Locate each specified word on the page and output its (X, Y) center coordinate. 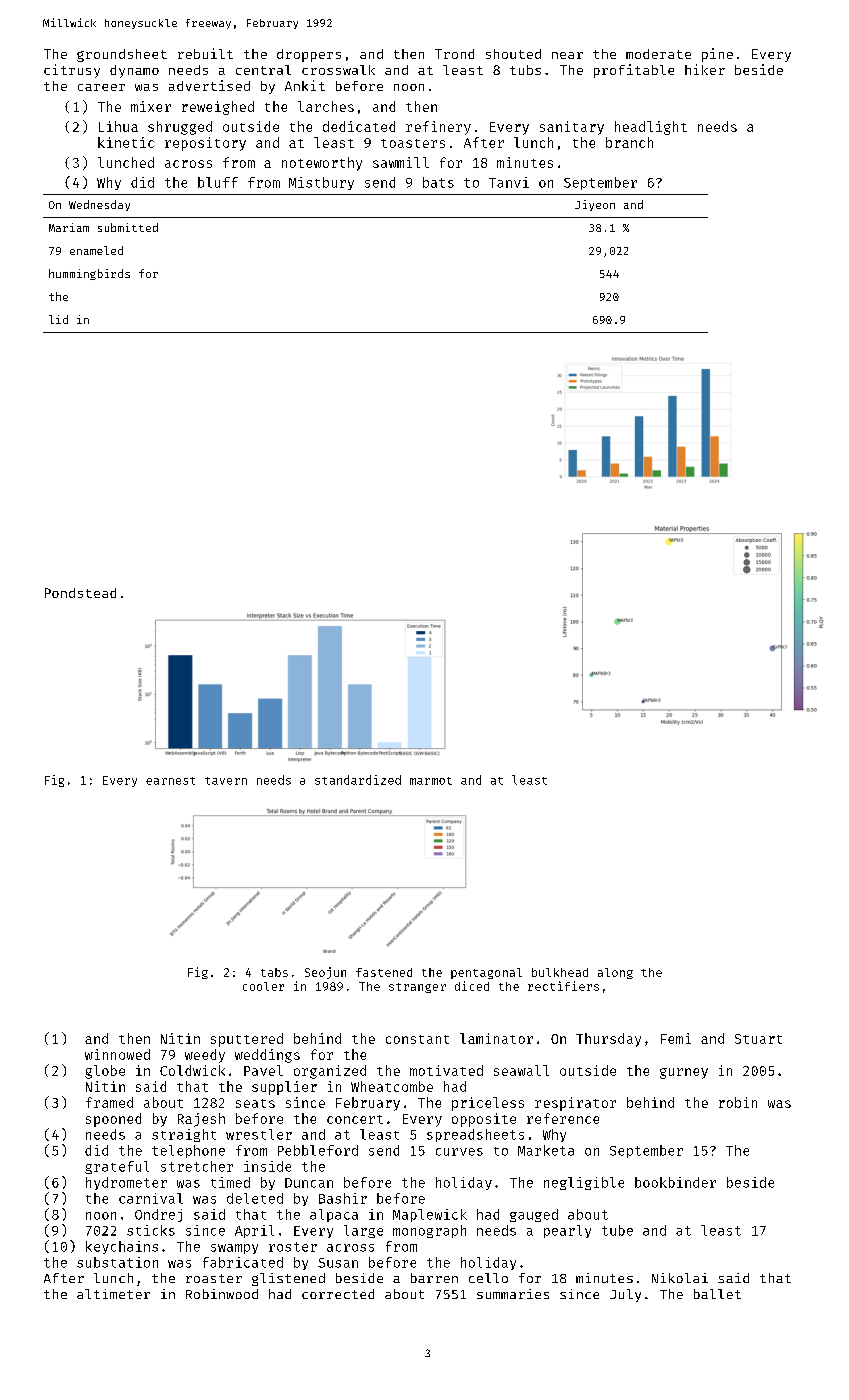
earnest (170, 781)
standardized (358, 780)
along (615, 973)
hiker (705, 69)
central (263, 70)
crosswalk (338, 70)
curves (459, 1152)
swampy (234, 1249)
